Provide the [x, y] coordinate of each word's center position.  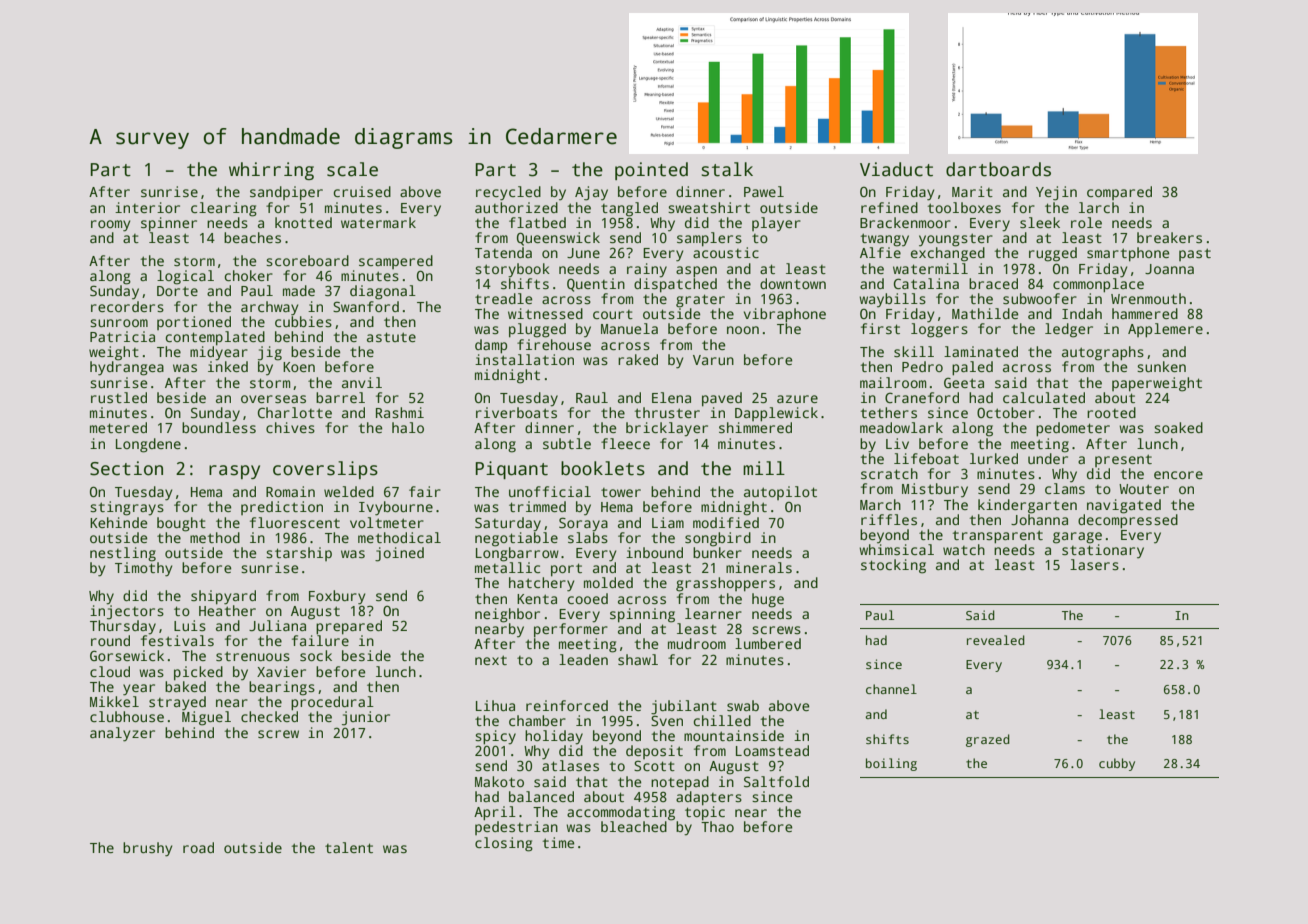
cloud [110, 671]
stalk [727, 169]
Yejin [1056, 193]
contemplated [215, 338]
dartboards [998, 169]
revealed [996, 640]
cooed [588, 598]
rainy [647, 270]
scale [352, 169]
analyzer [122, 734]
